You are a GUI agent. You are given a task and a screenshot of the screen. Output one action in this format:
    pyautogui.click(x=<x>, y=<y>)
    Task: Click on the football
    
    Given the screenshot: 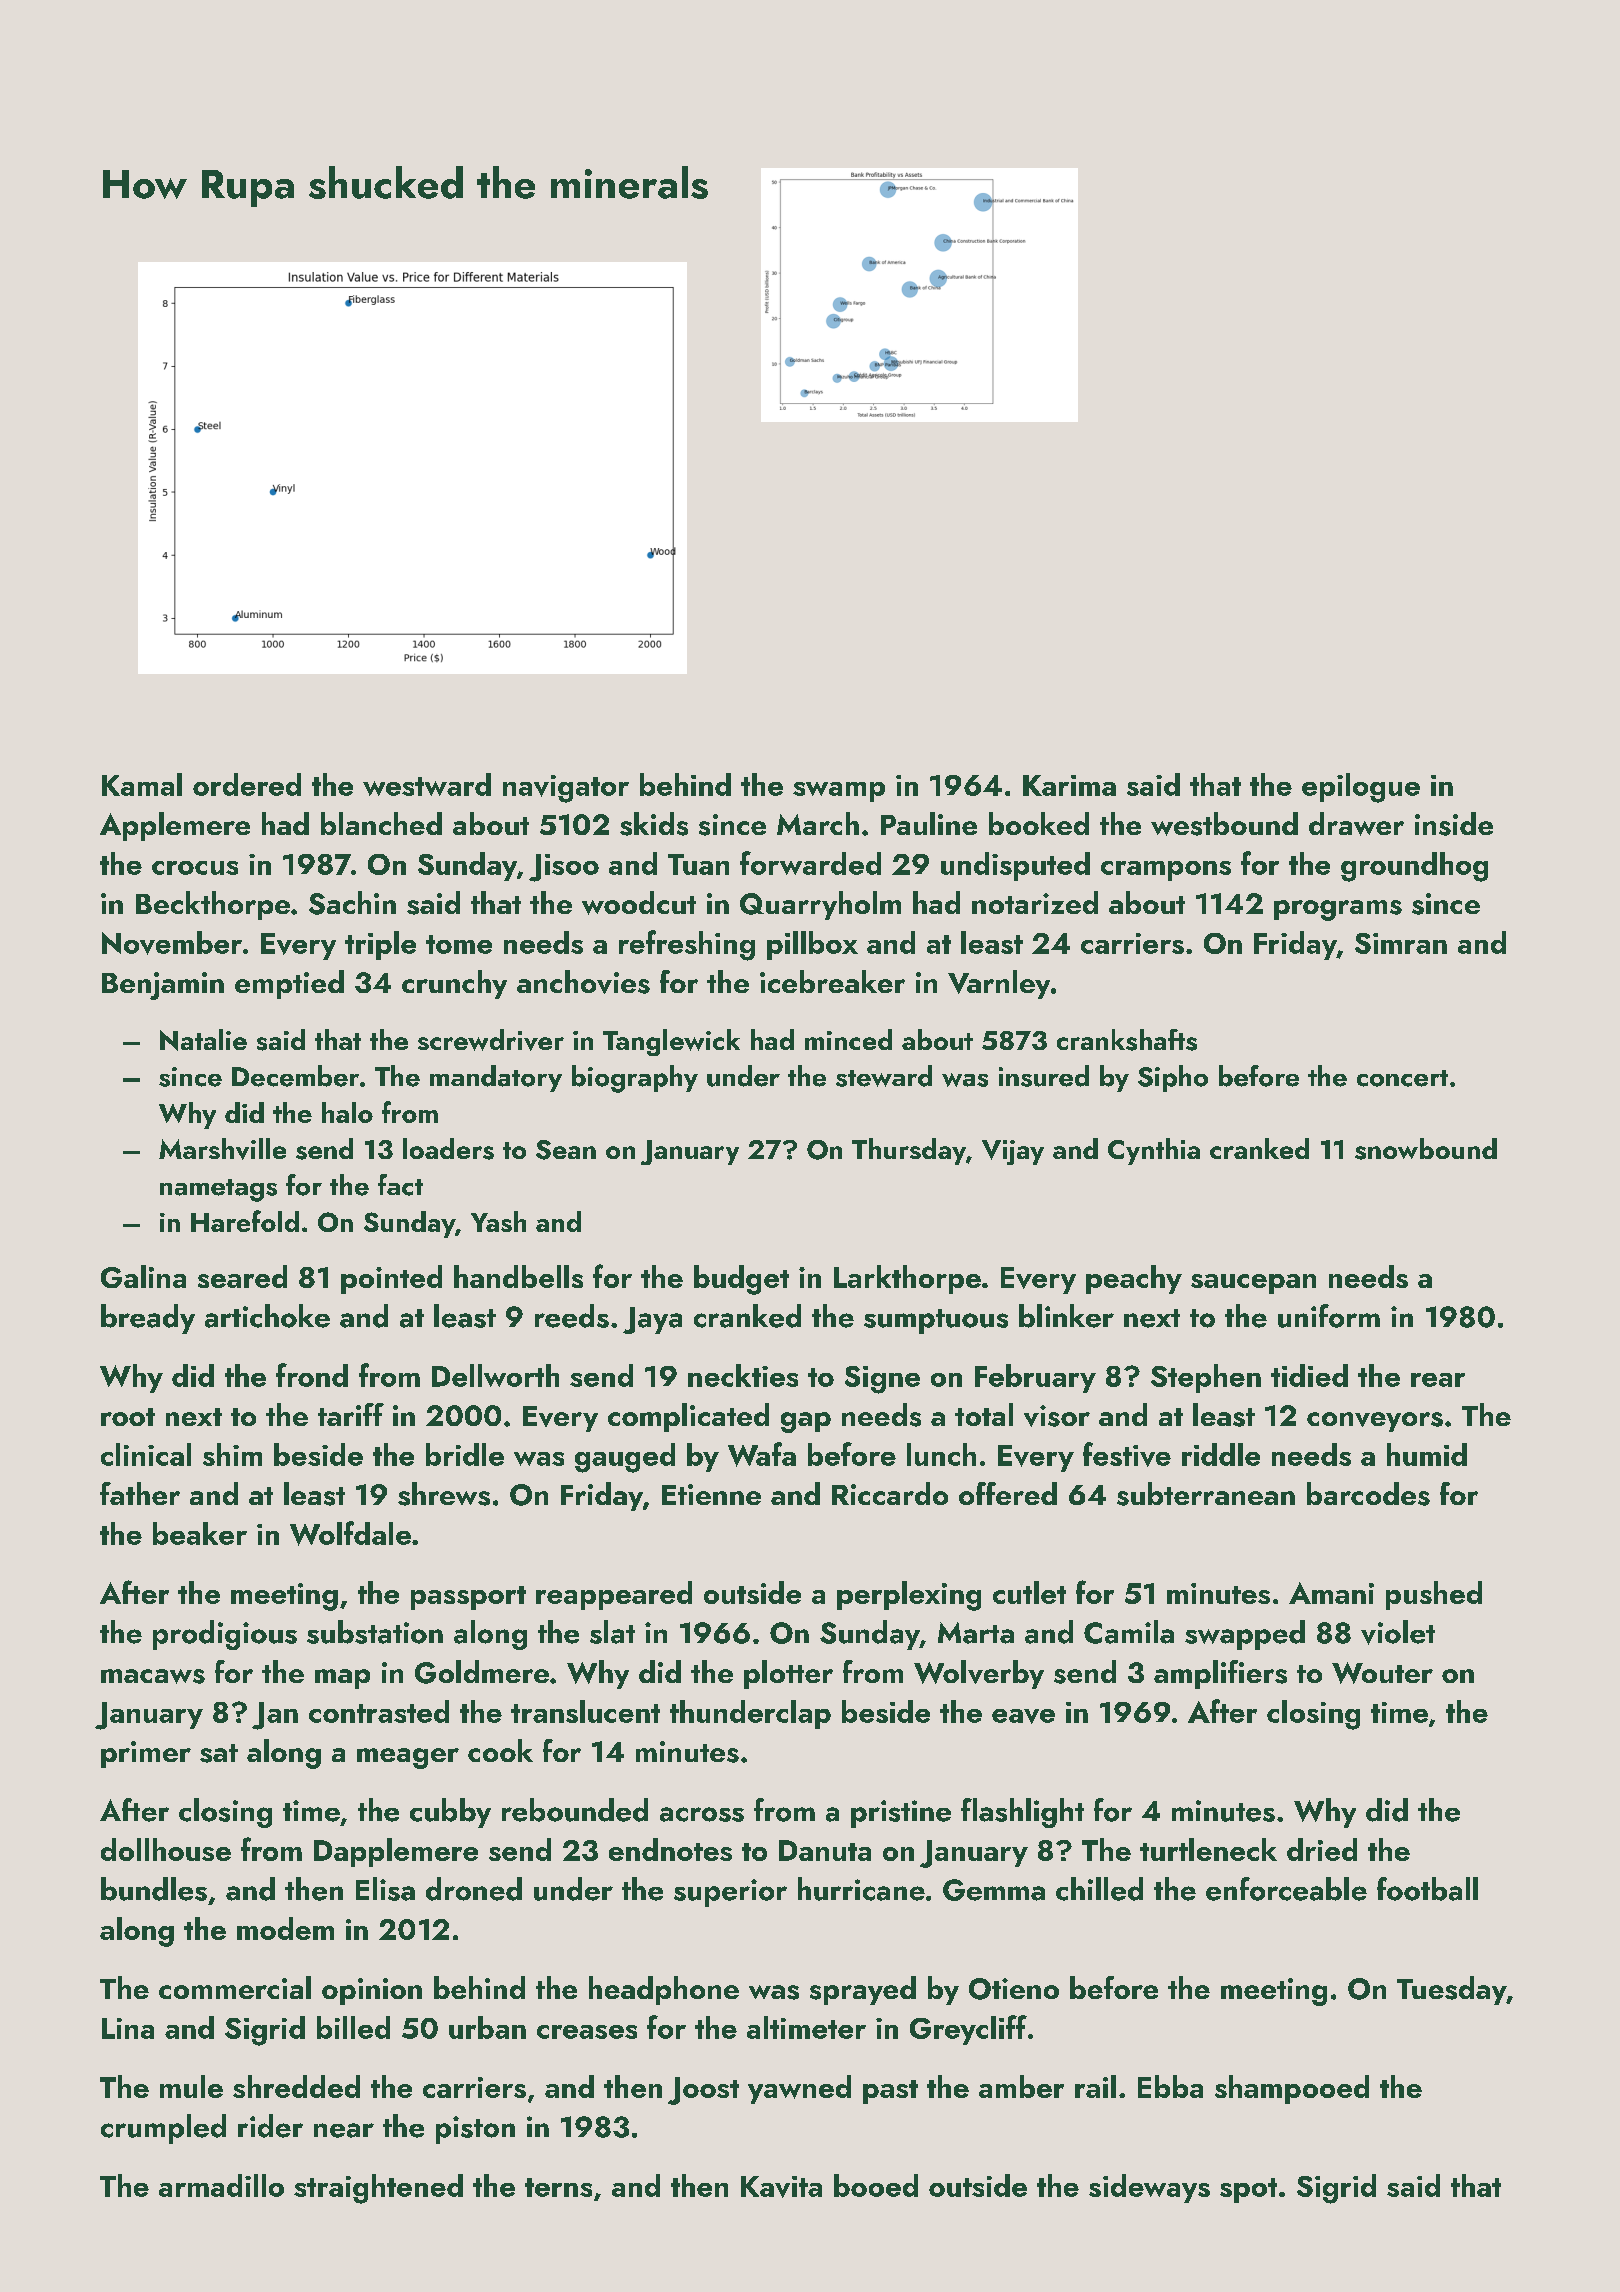 What is the action you would take?
    pyautogui.click(x=1427, y=1889)
